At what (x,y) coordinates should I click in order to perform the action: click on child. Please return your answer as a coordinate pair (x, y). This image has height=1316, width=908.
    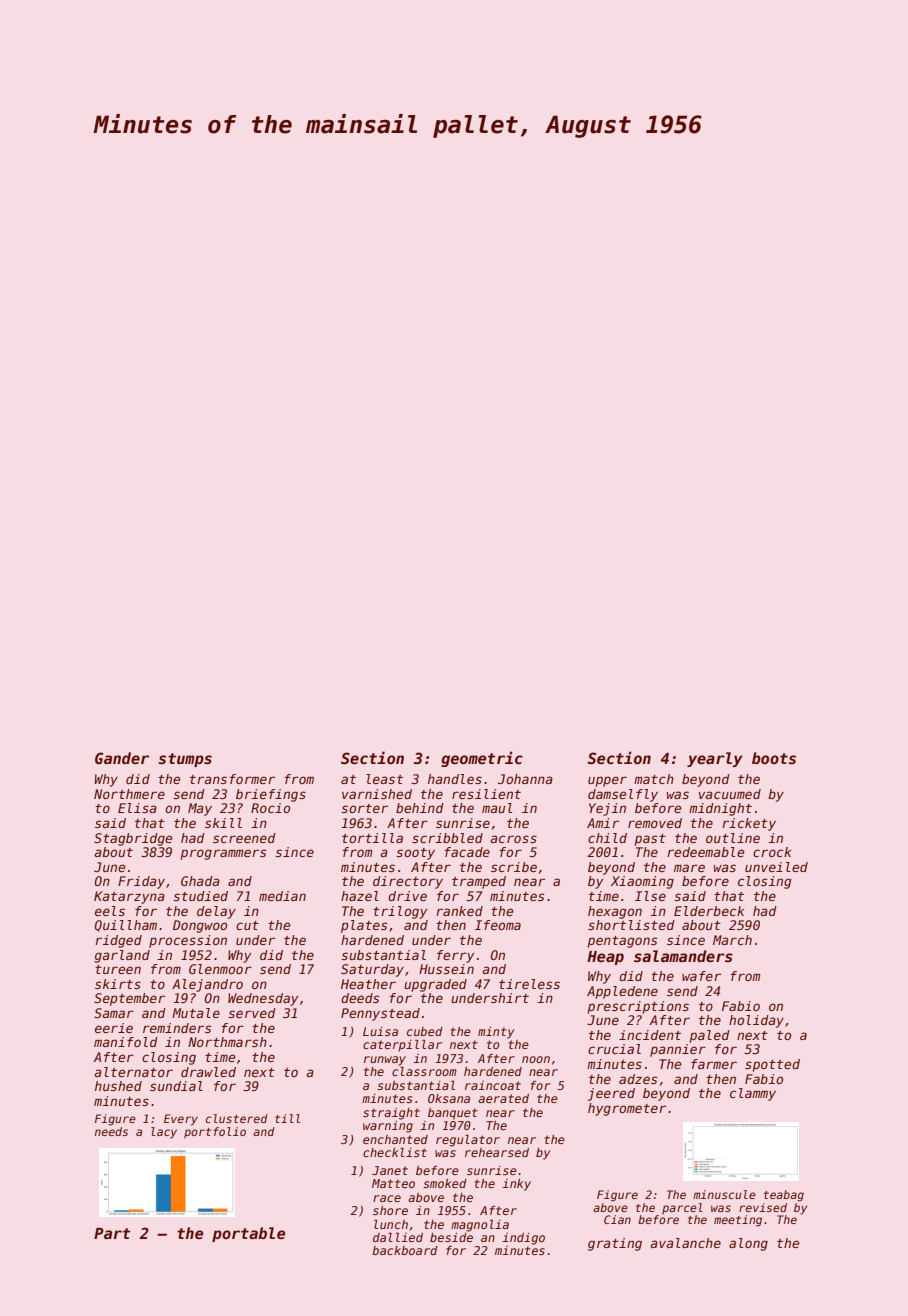
    Looking at the image, I should click on (607, 838).
